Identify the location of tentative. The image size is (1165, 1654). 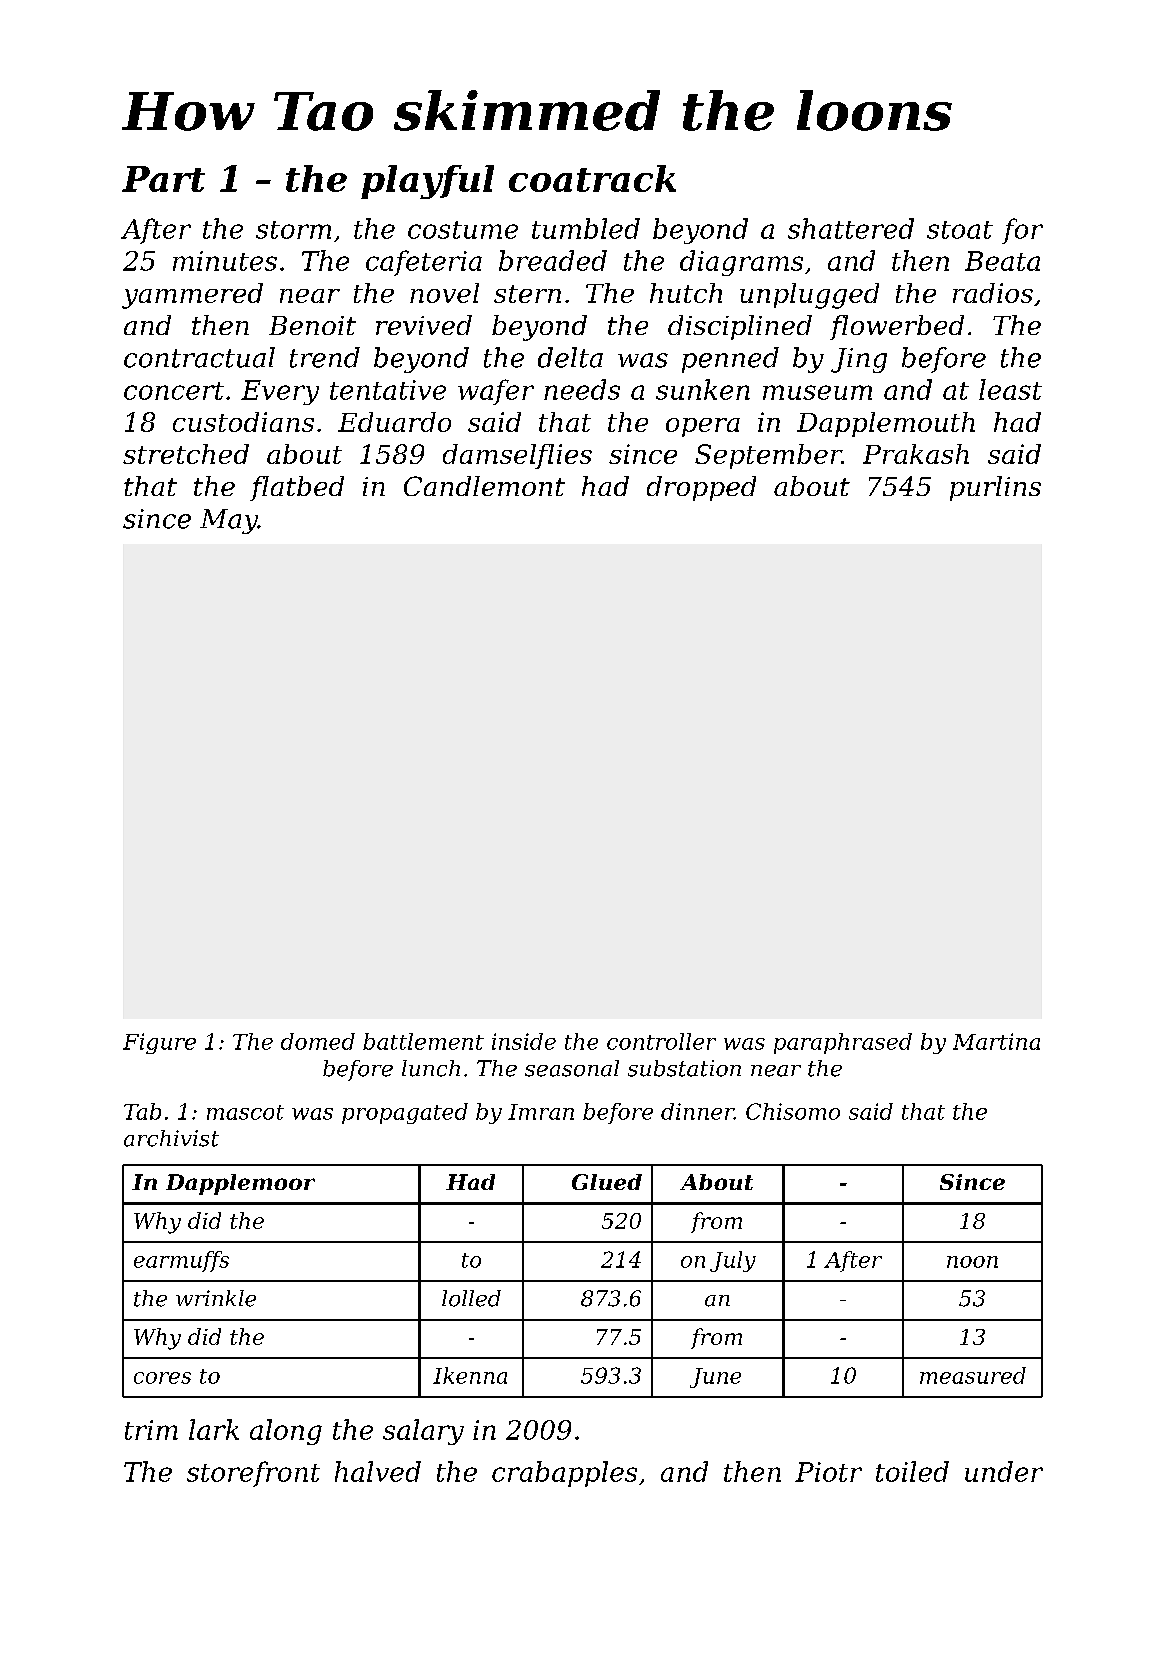
(388, 390).
